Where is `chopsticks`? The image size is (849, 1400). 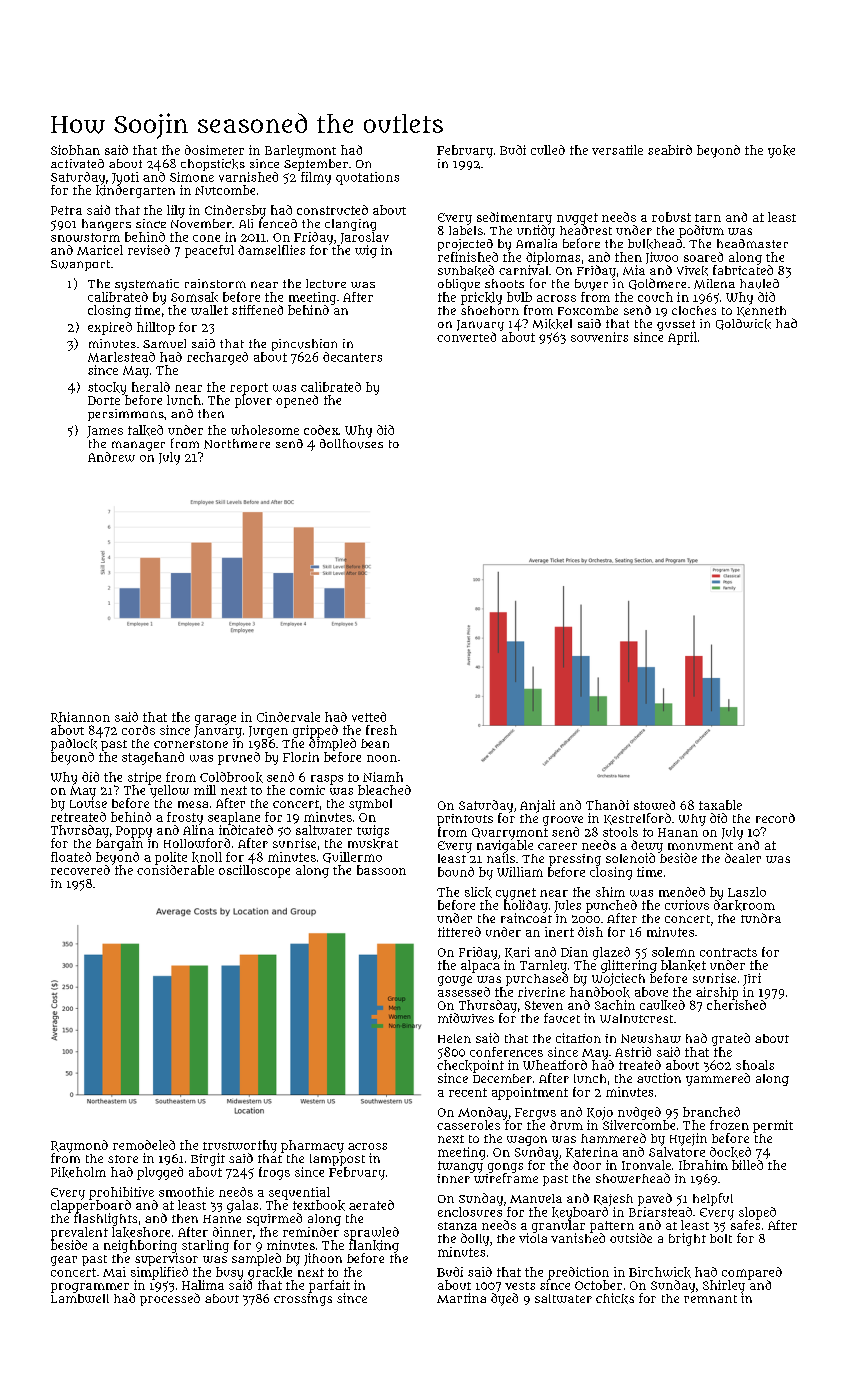 chopsticks is located at coordinates (213, 165).
